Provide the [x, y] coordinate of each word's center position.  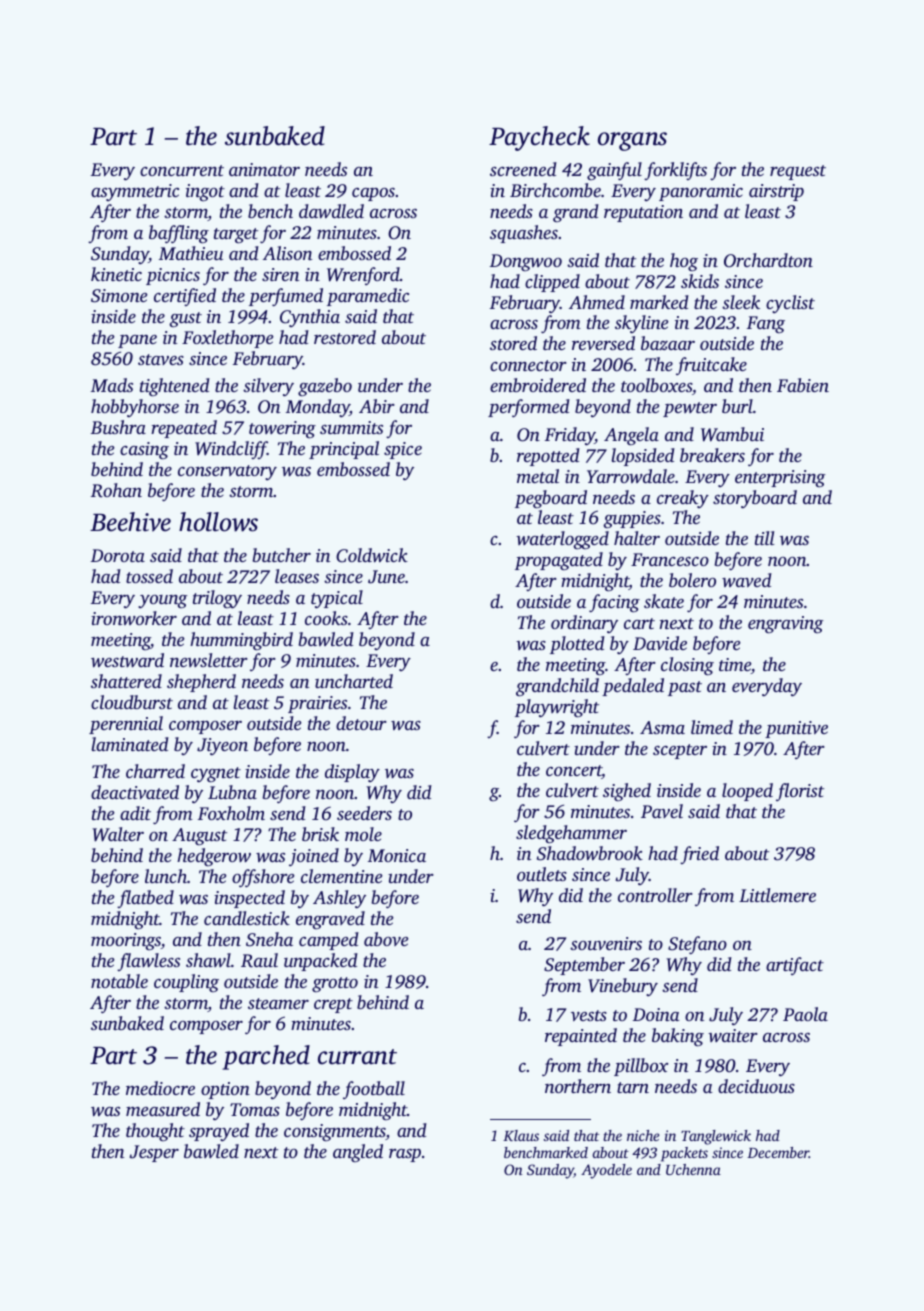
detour [361, 723]
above [386, 939]
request [798, 172]
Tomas [255, 1109]
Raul [259, 960]
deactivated [135, 792]
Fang [766, 324]
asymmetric [135, 192]
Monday [318, 408]
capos [373, 194]
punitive [796, 729]
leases [297, 576]
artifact [795, 966]
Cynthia [310, 318]
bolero [692, 580]
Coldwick [372, 555]
